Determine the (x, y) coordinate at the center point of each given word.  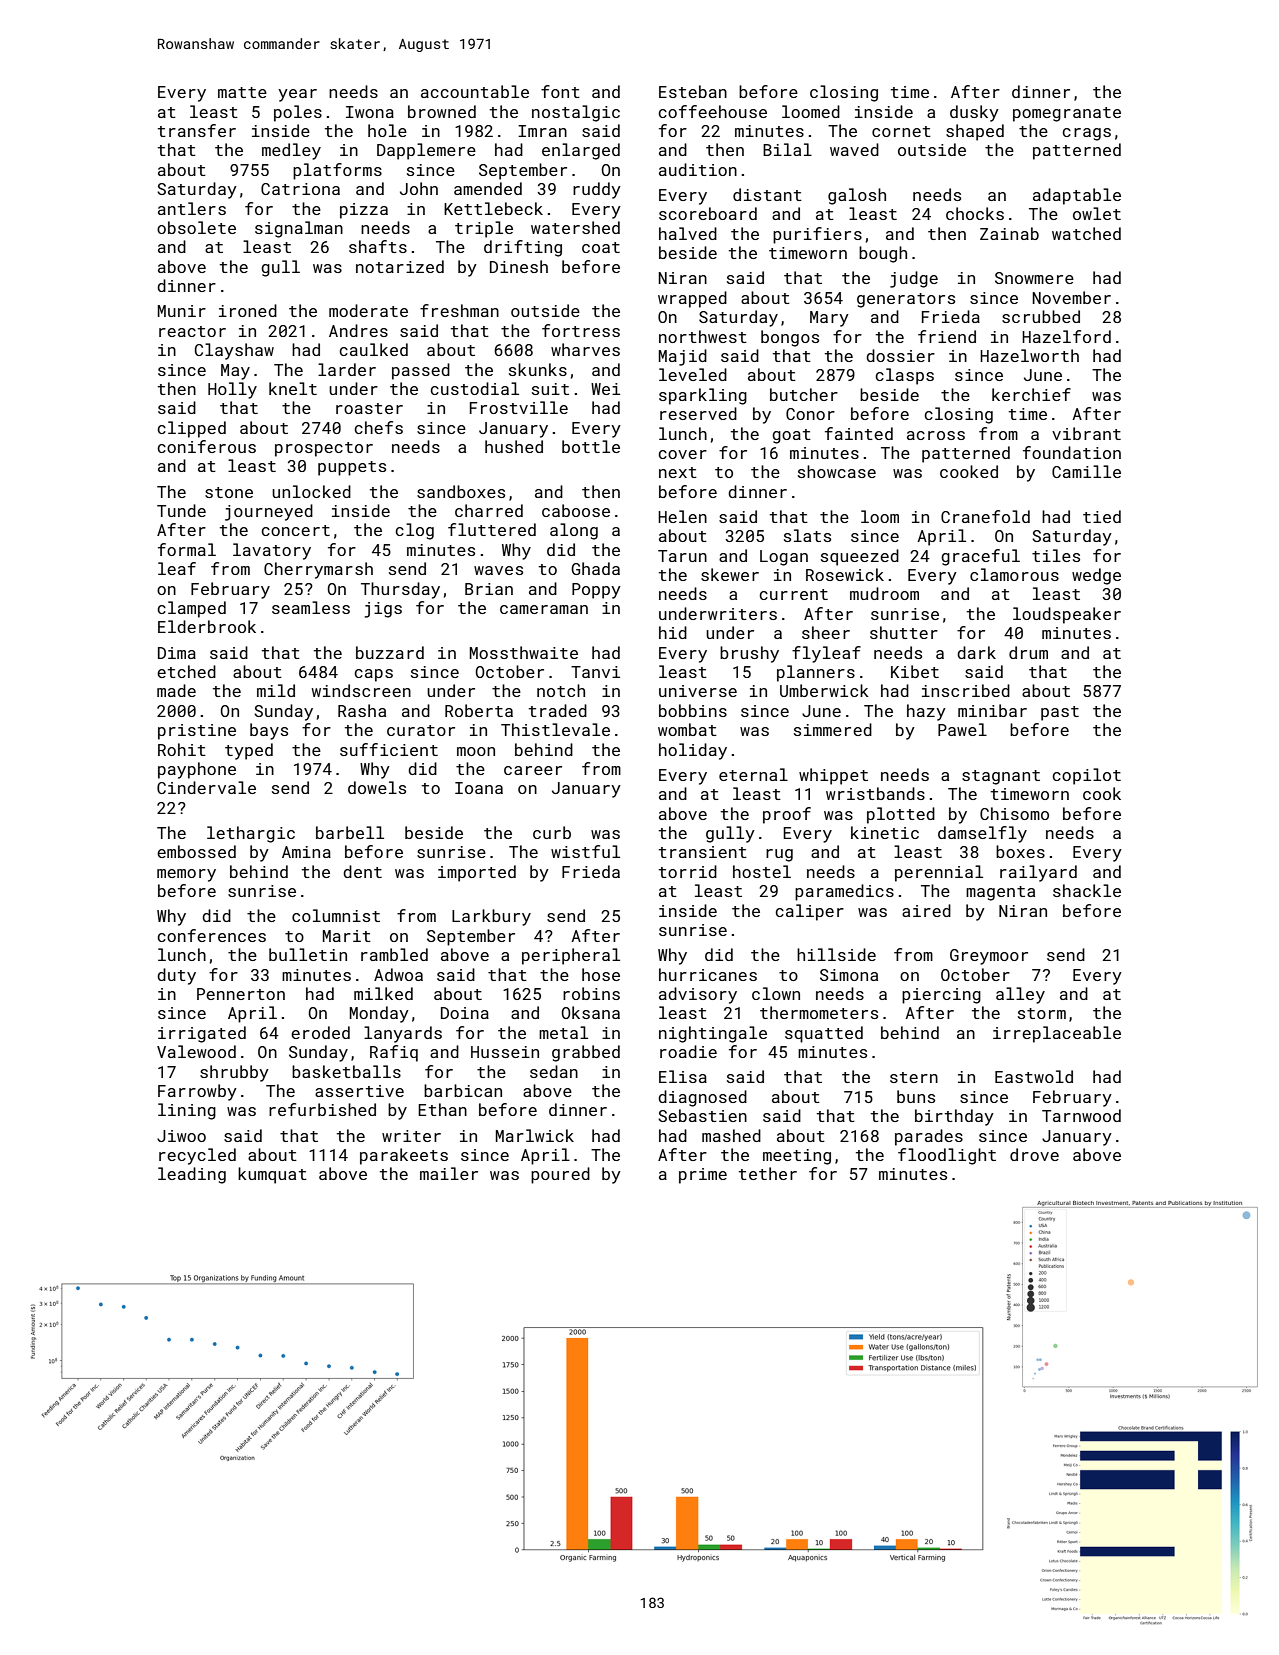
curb (552, 832)
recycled (197, 1156)
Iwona (370, 112)
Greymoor (989, 957)
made (176, 690)
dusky (974, 113)
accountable (475, 91)
